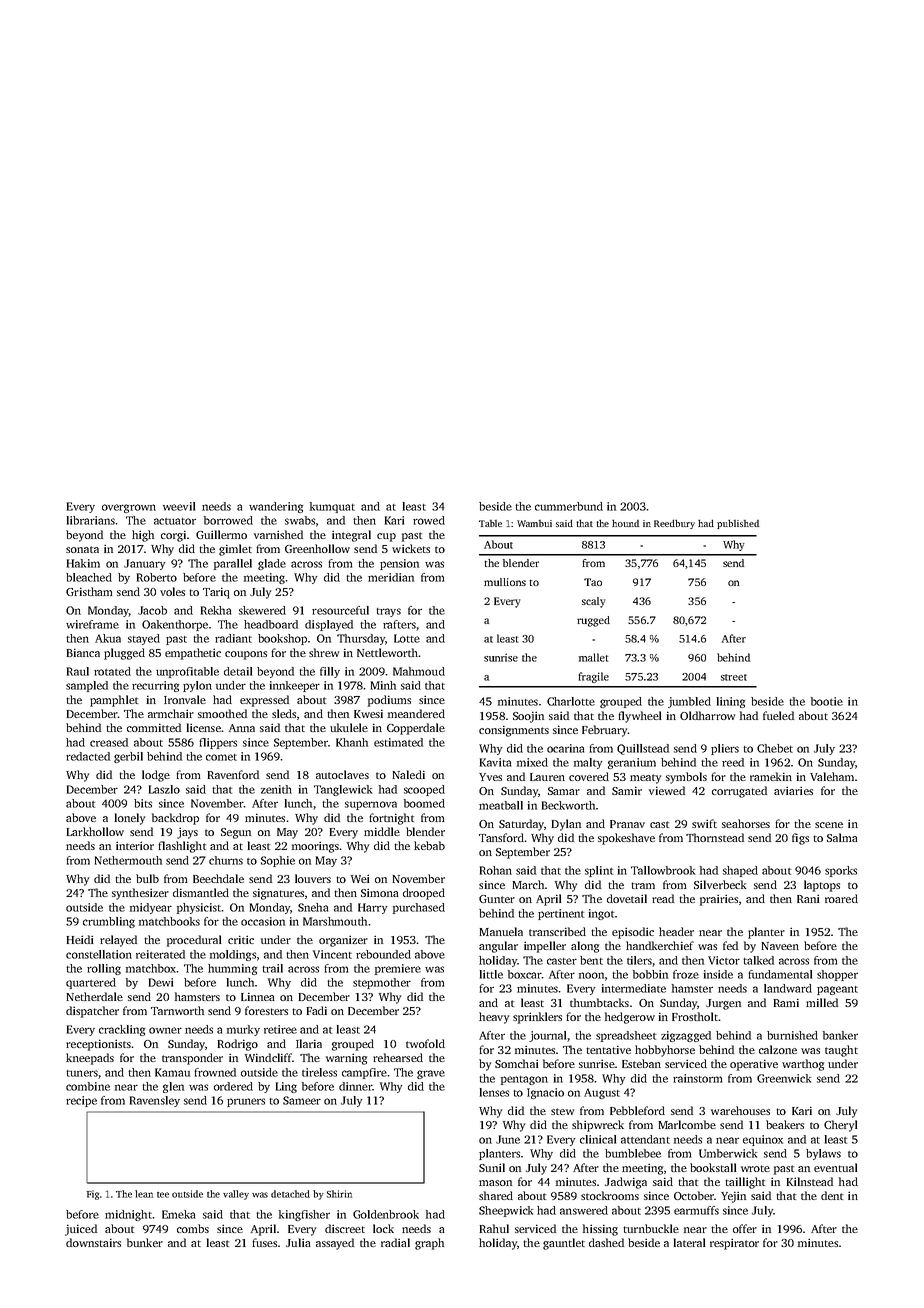  Describe the element at coordinates (93, 1242) in the screenshot. I see `downstairs` at that location.
